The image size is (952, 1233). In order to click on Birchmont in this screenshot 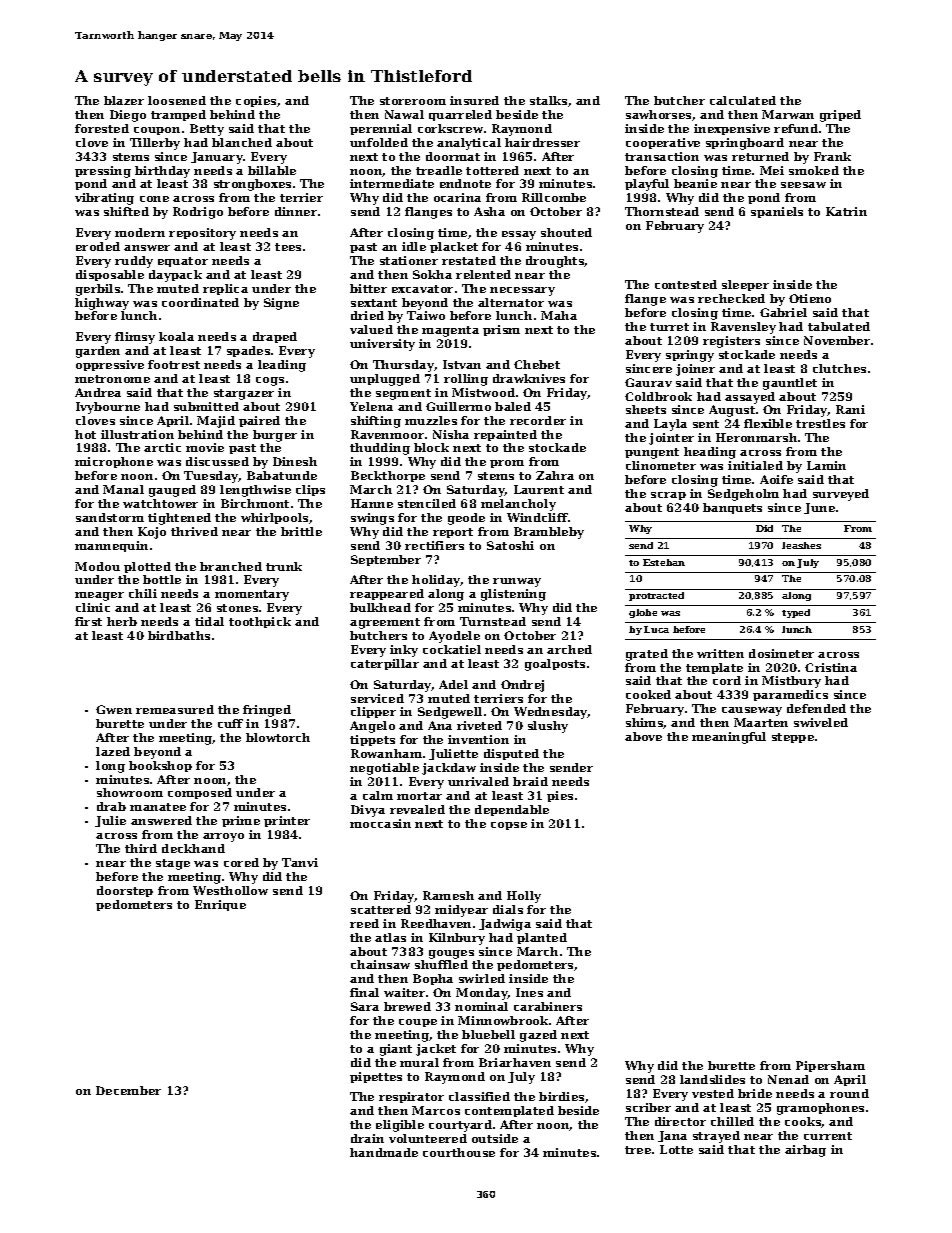, I will do `click(255, 503)`.
